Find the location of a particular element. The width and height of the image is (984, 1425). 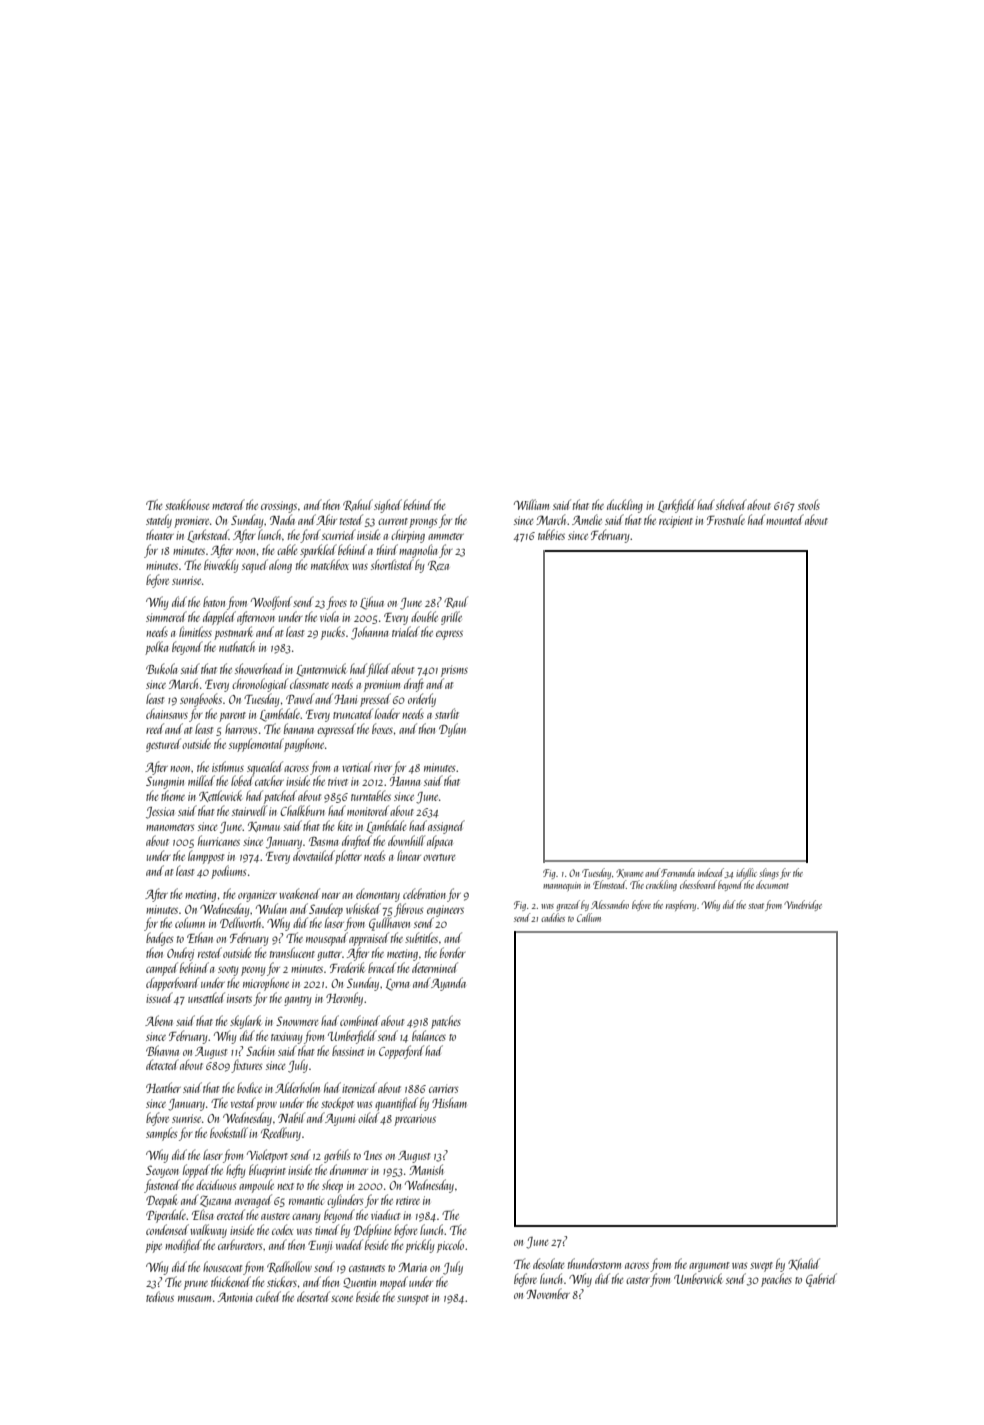

sighed is located at coordinates (388, 506).
